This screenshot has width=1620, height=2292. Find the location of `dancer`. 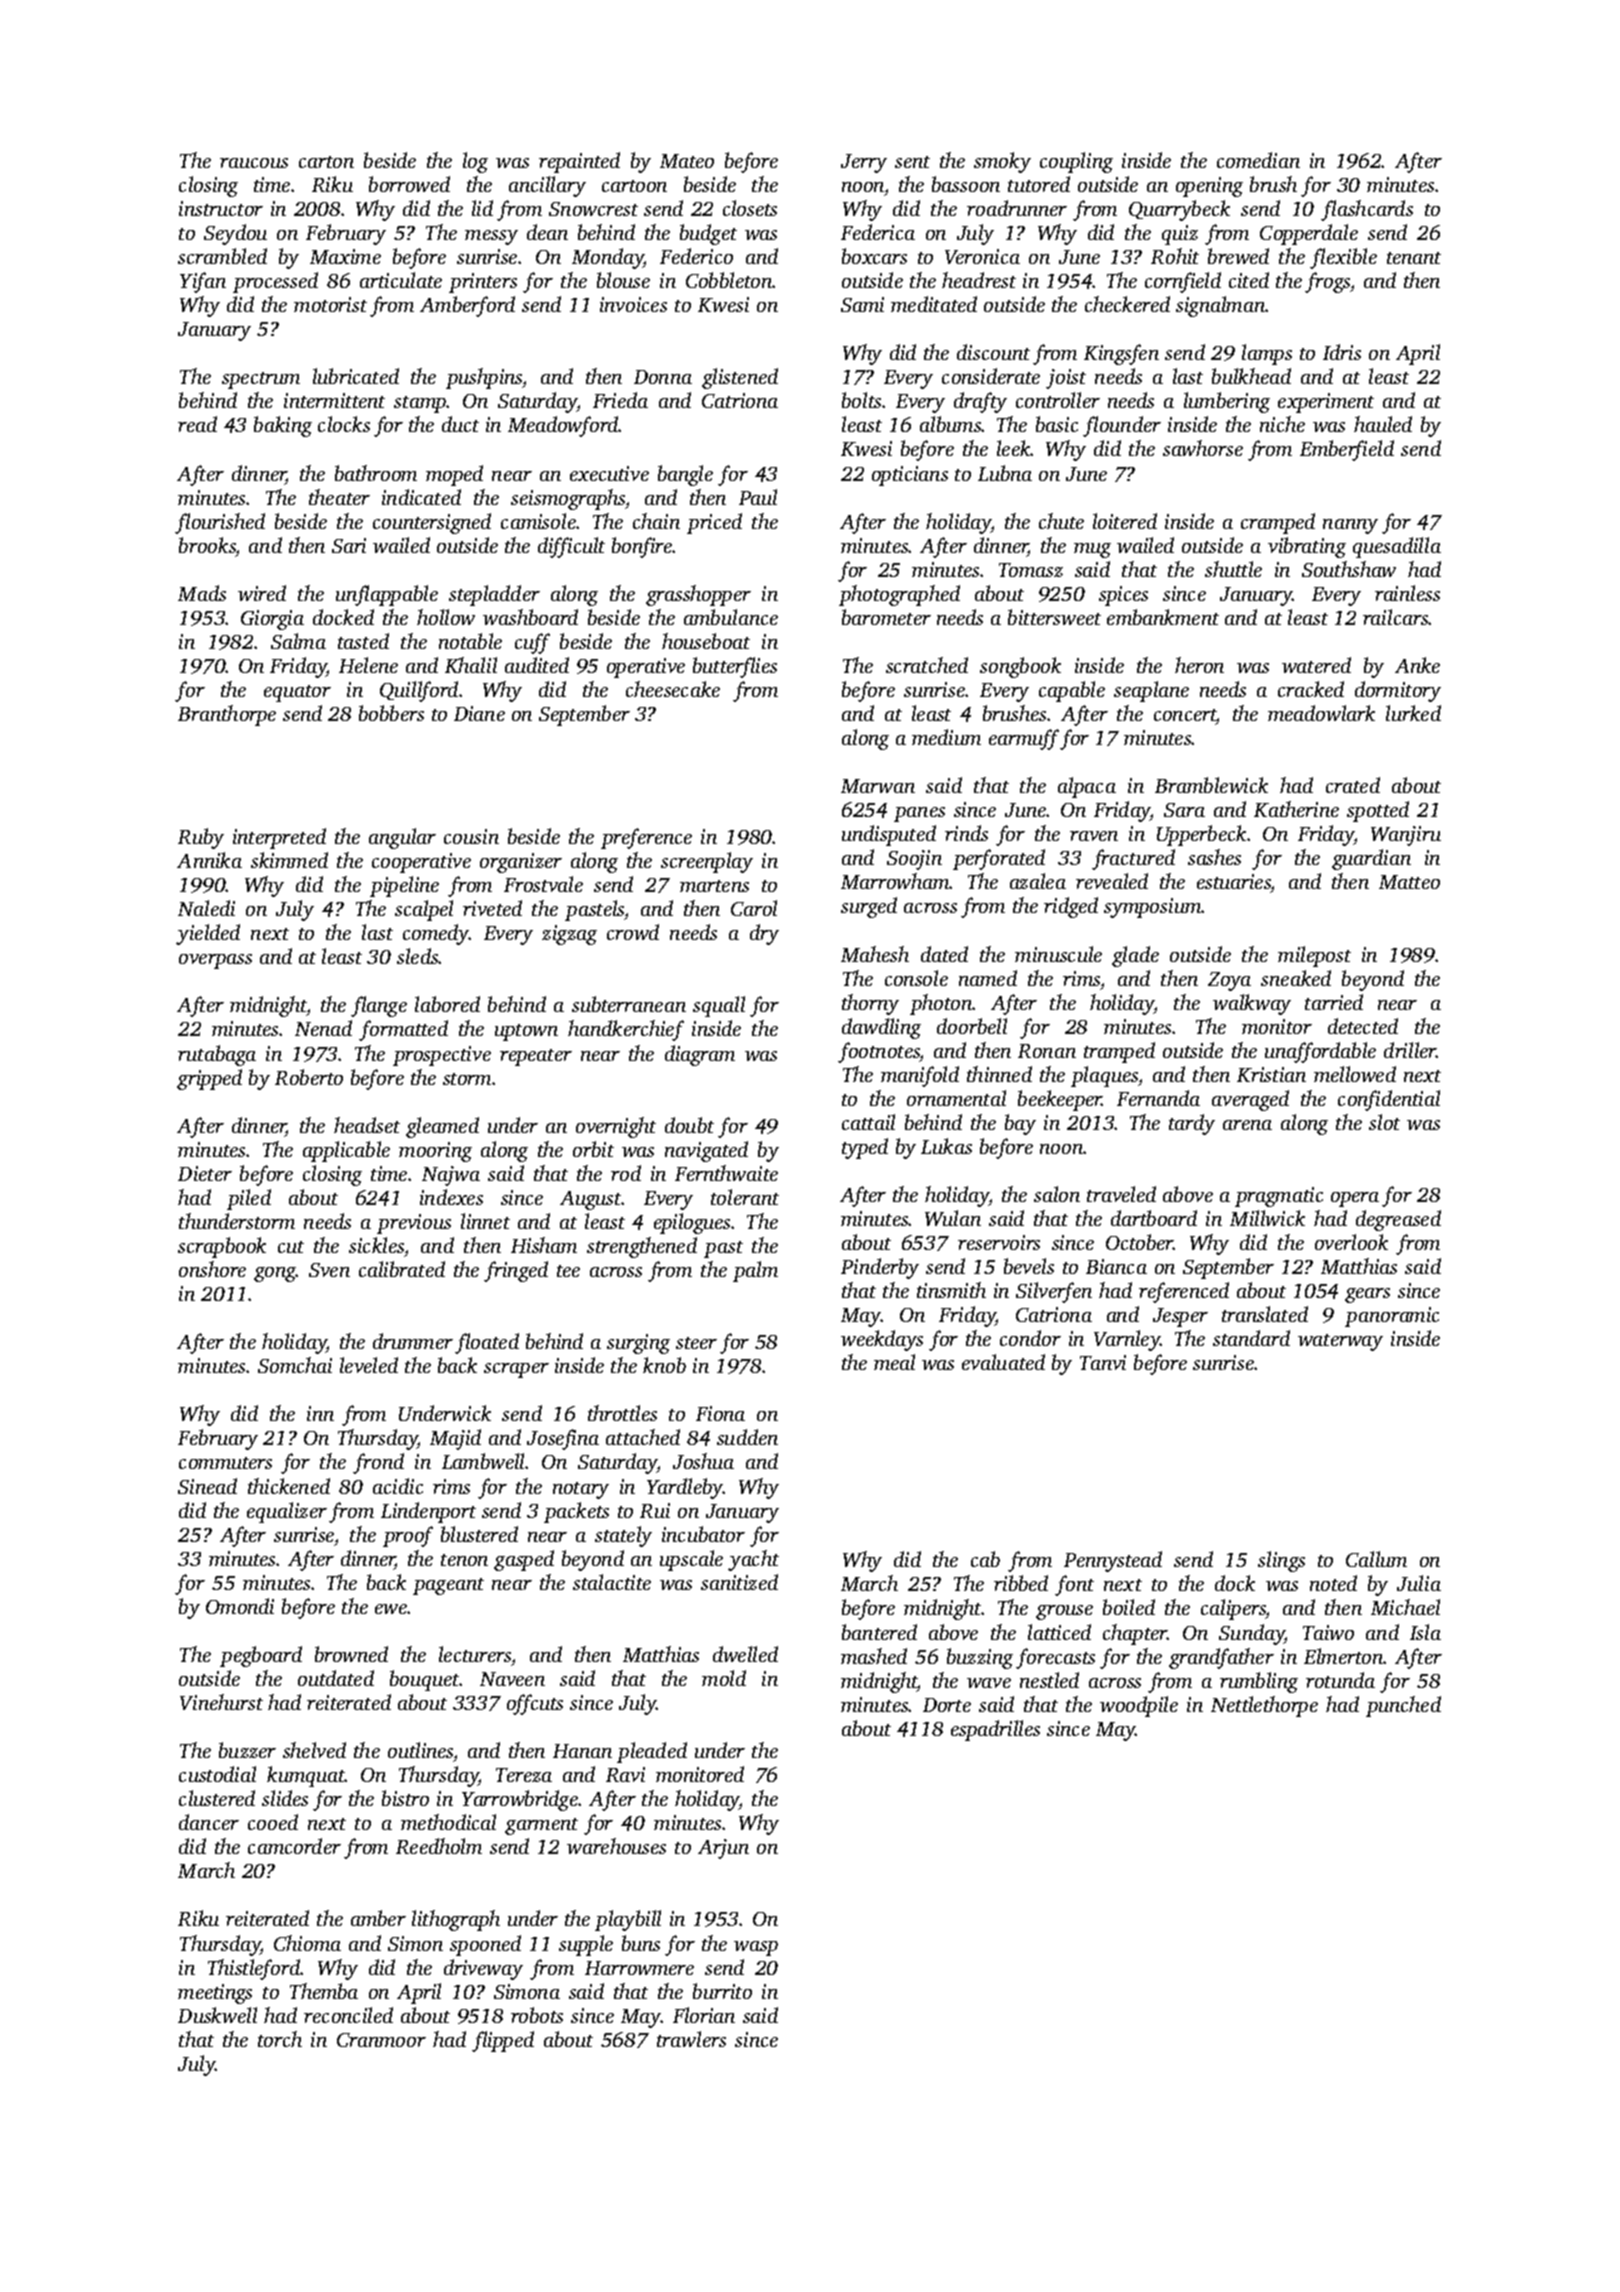

dancer is located at coordinates (209, 1822).
